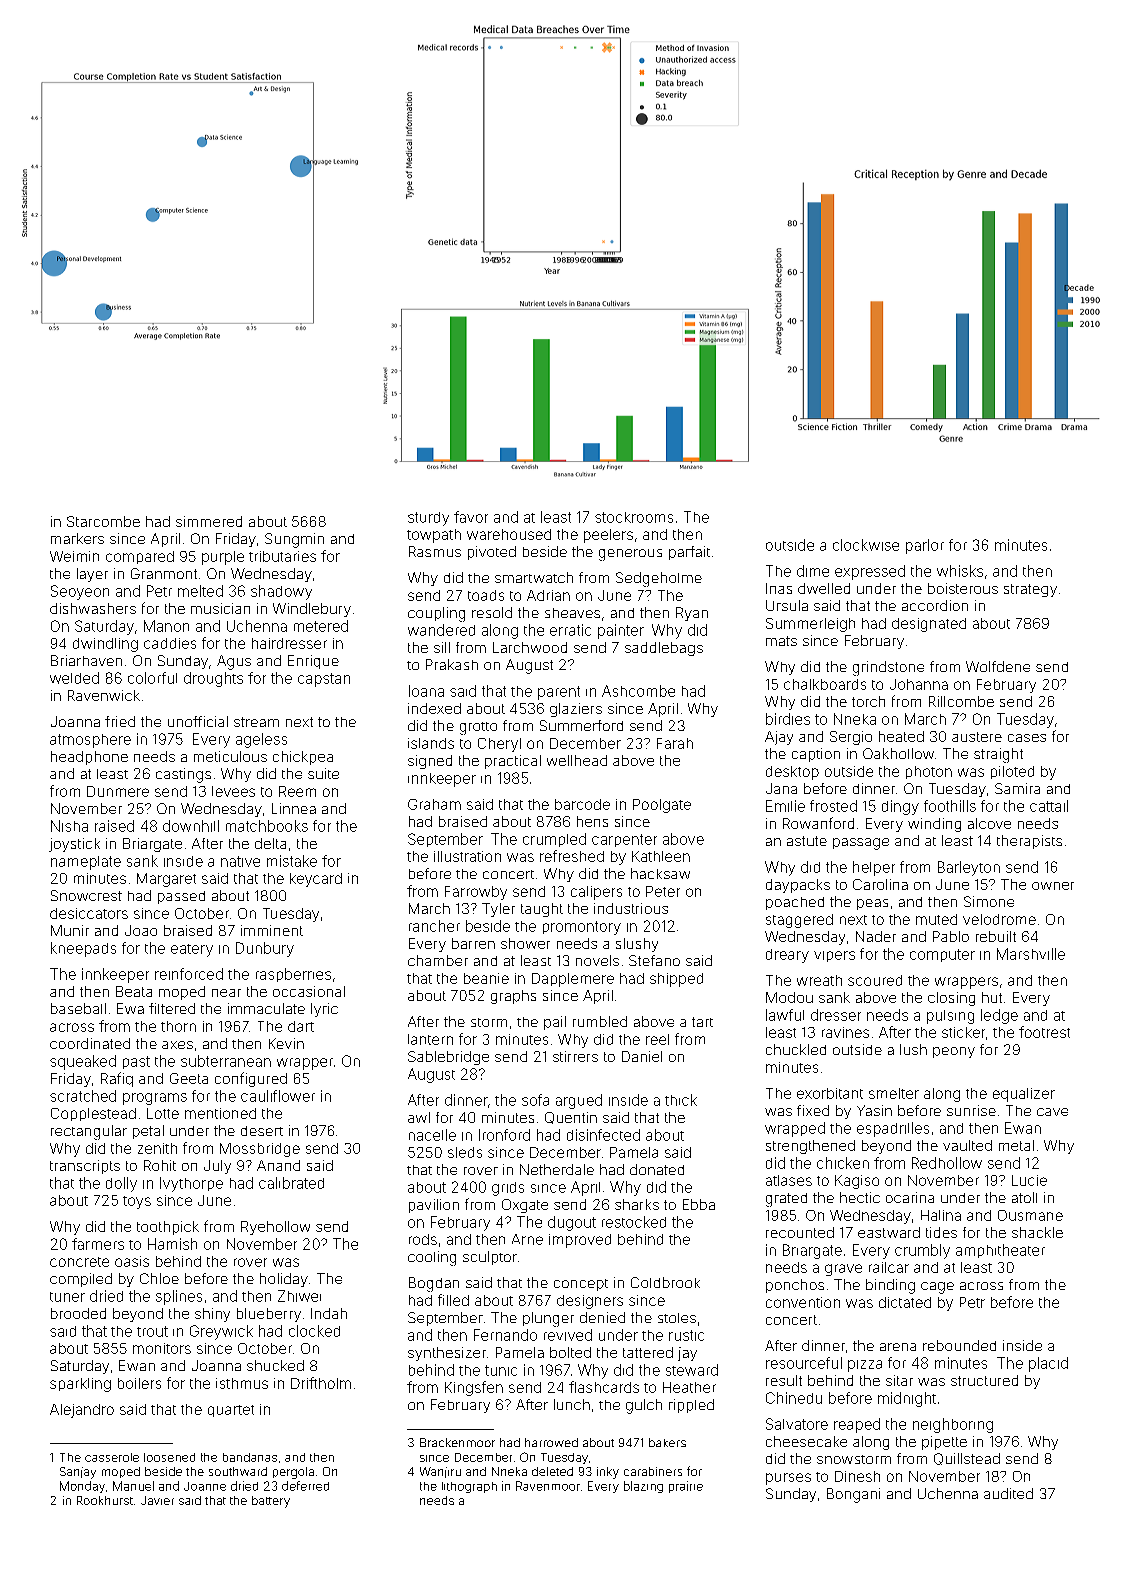 The image size is (1127, 1593). I want to click on splines, so click(179, 1297).
